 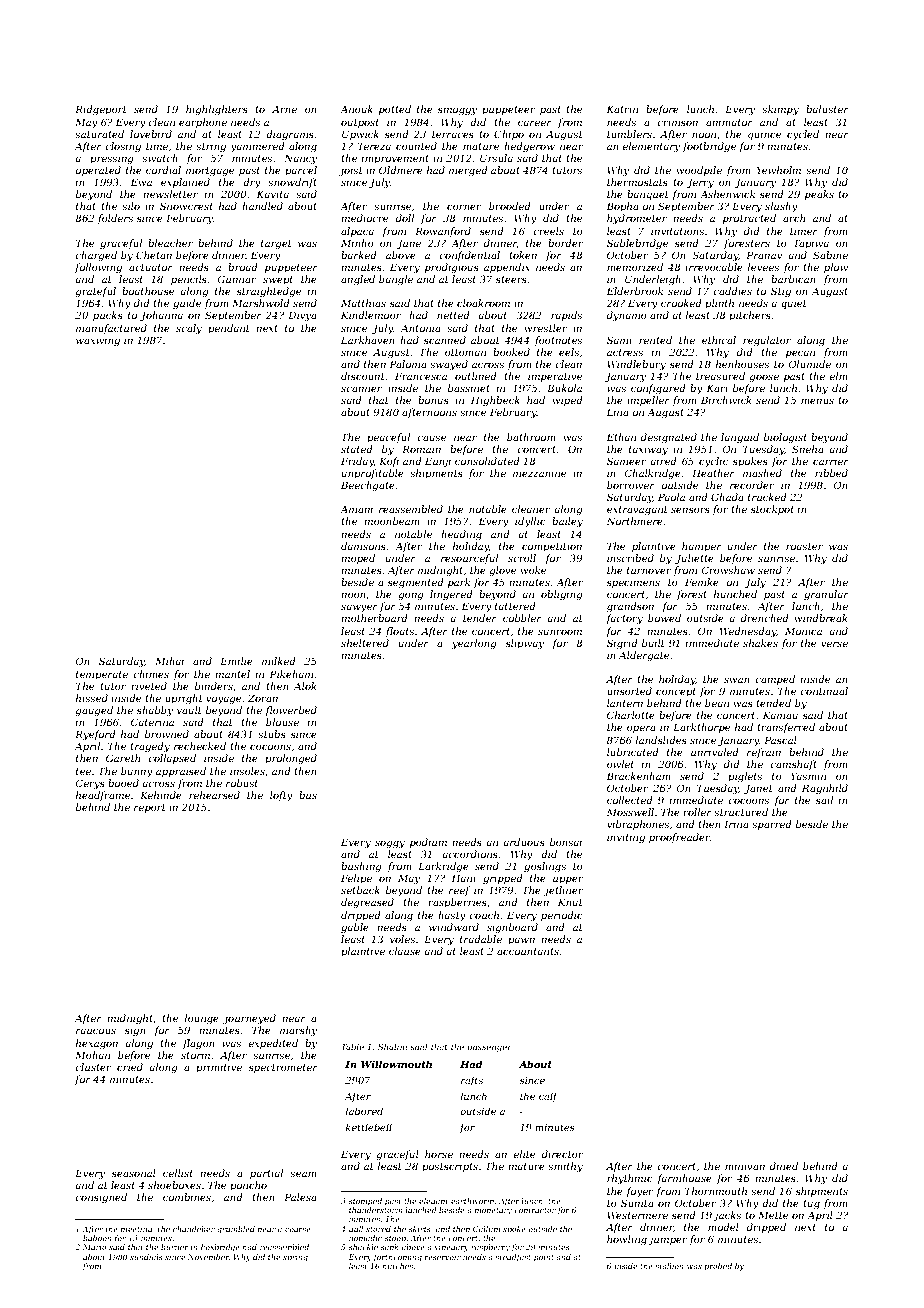 I want to click on Sabine, so click(x=830, y=255).
